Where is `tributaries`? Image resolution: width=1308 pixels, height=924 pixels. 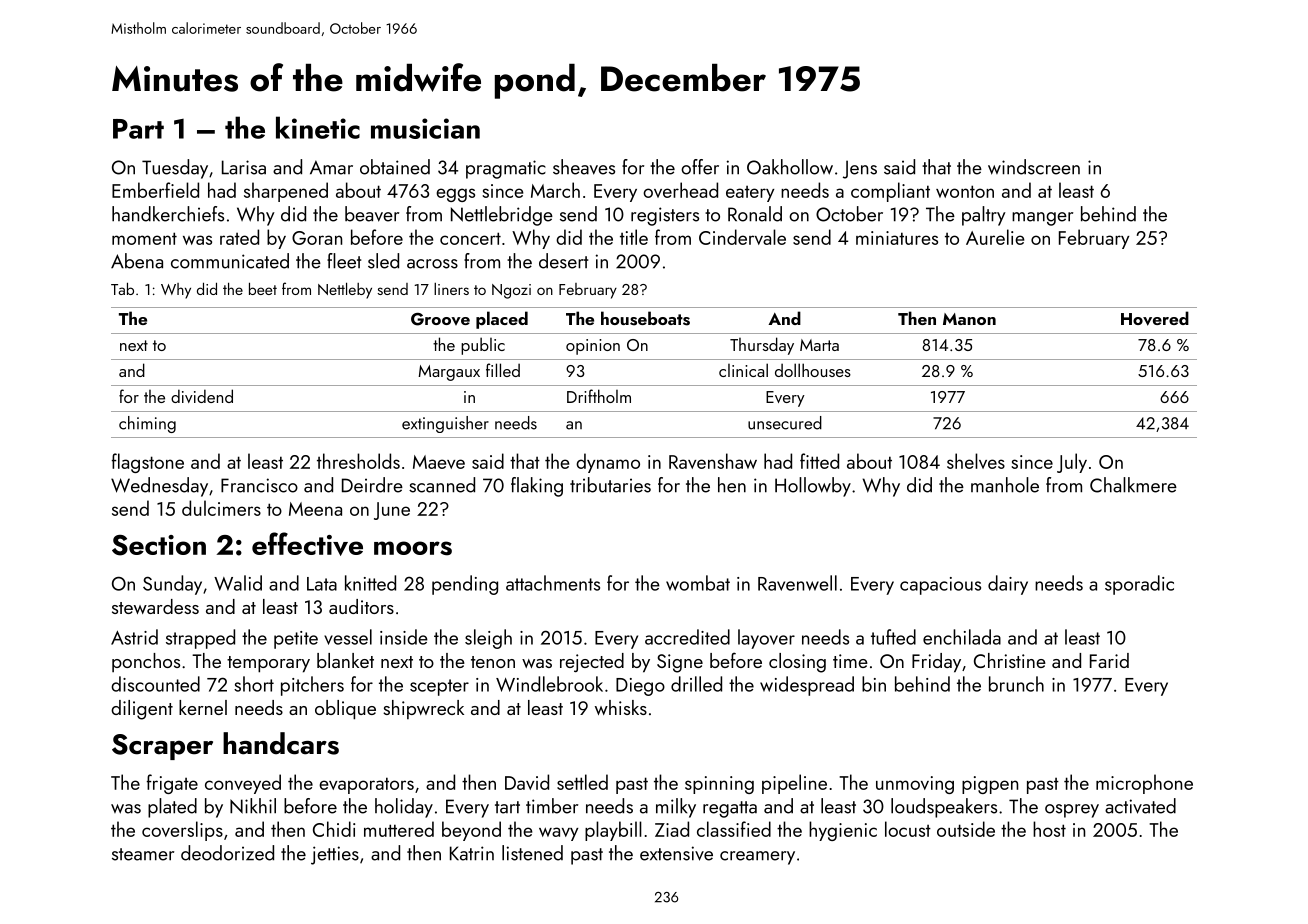 tributaries is located at coordinates (610, 485).
